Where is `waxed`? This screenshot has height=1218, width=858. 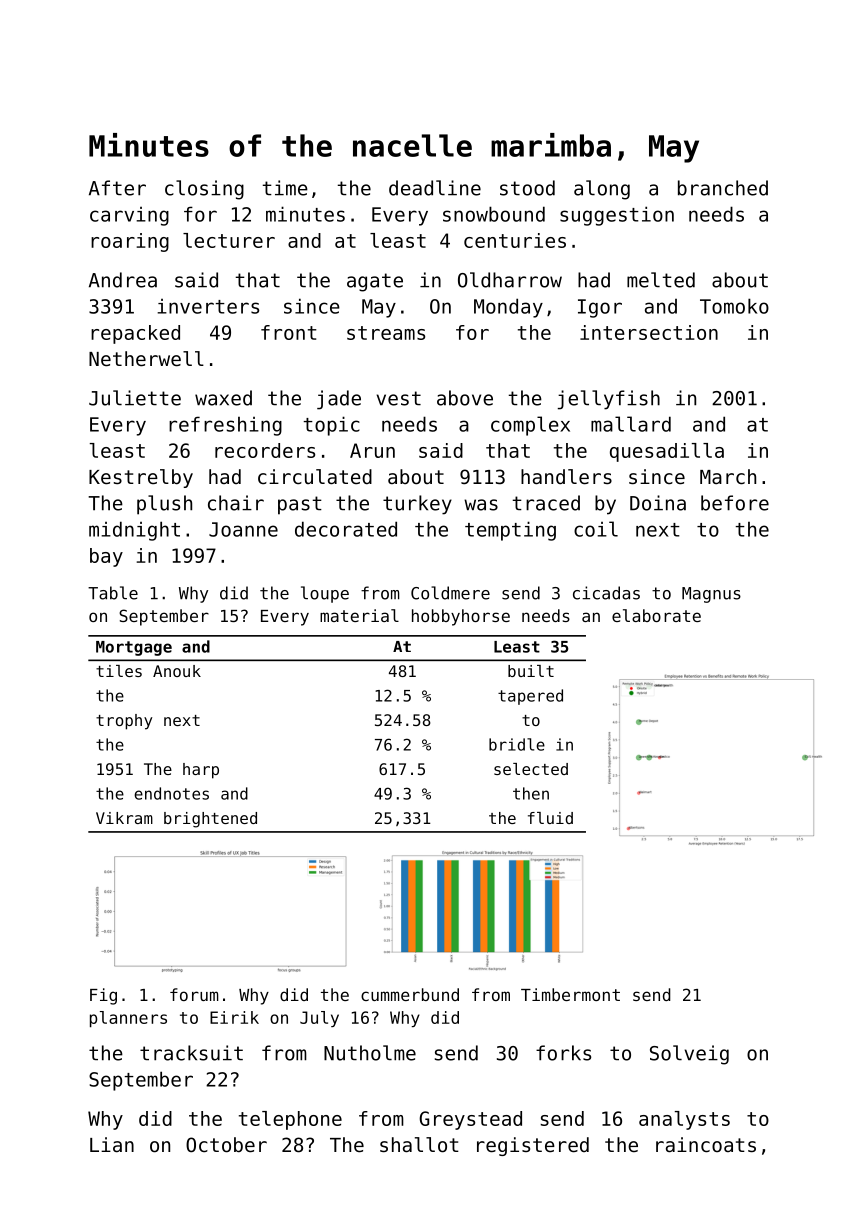
waxed is located at coordinates (223, 398).
